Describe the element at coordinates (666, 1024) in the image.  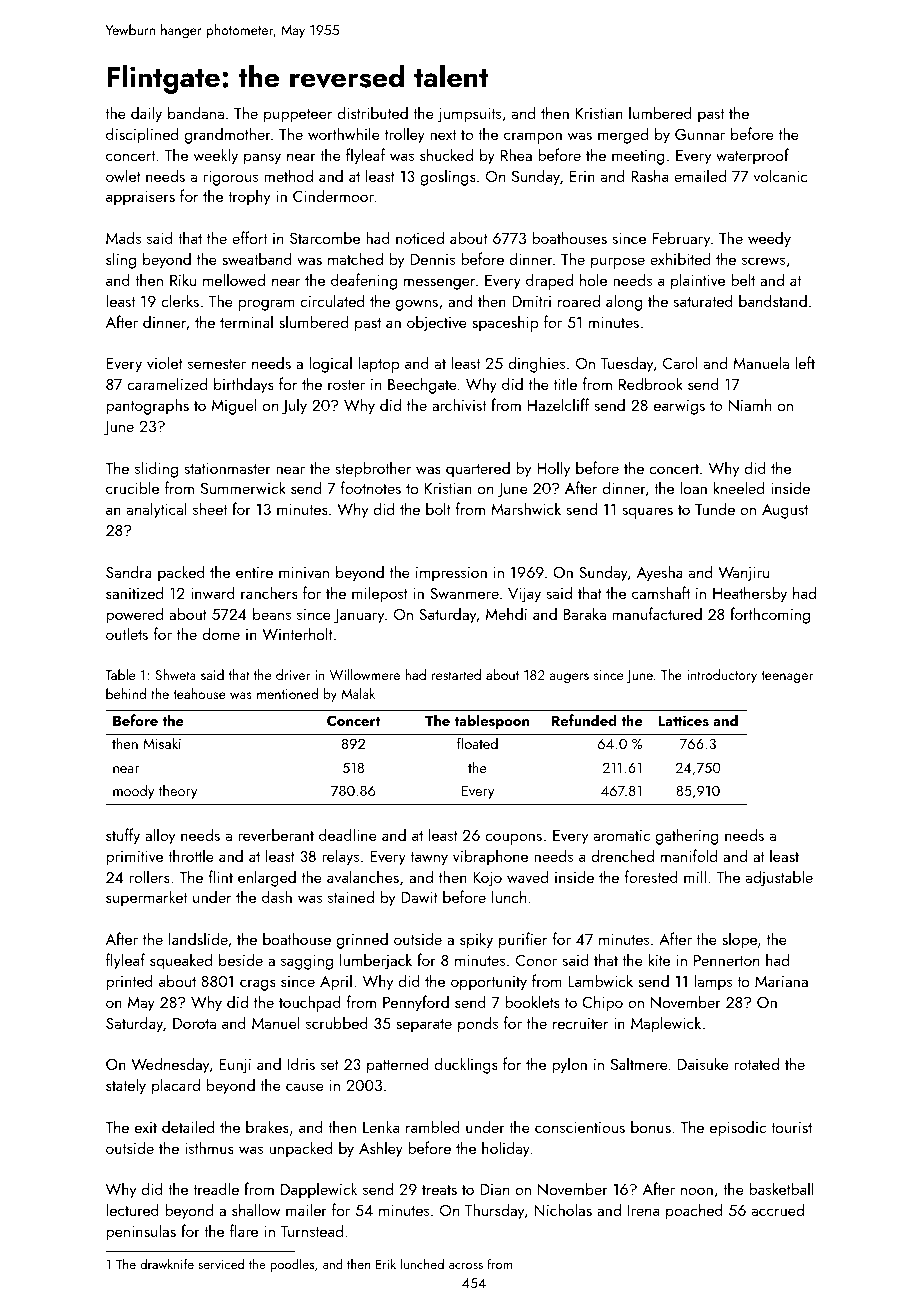
I see `Maplewick` at that location.
